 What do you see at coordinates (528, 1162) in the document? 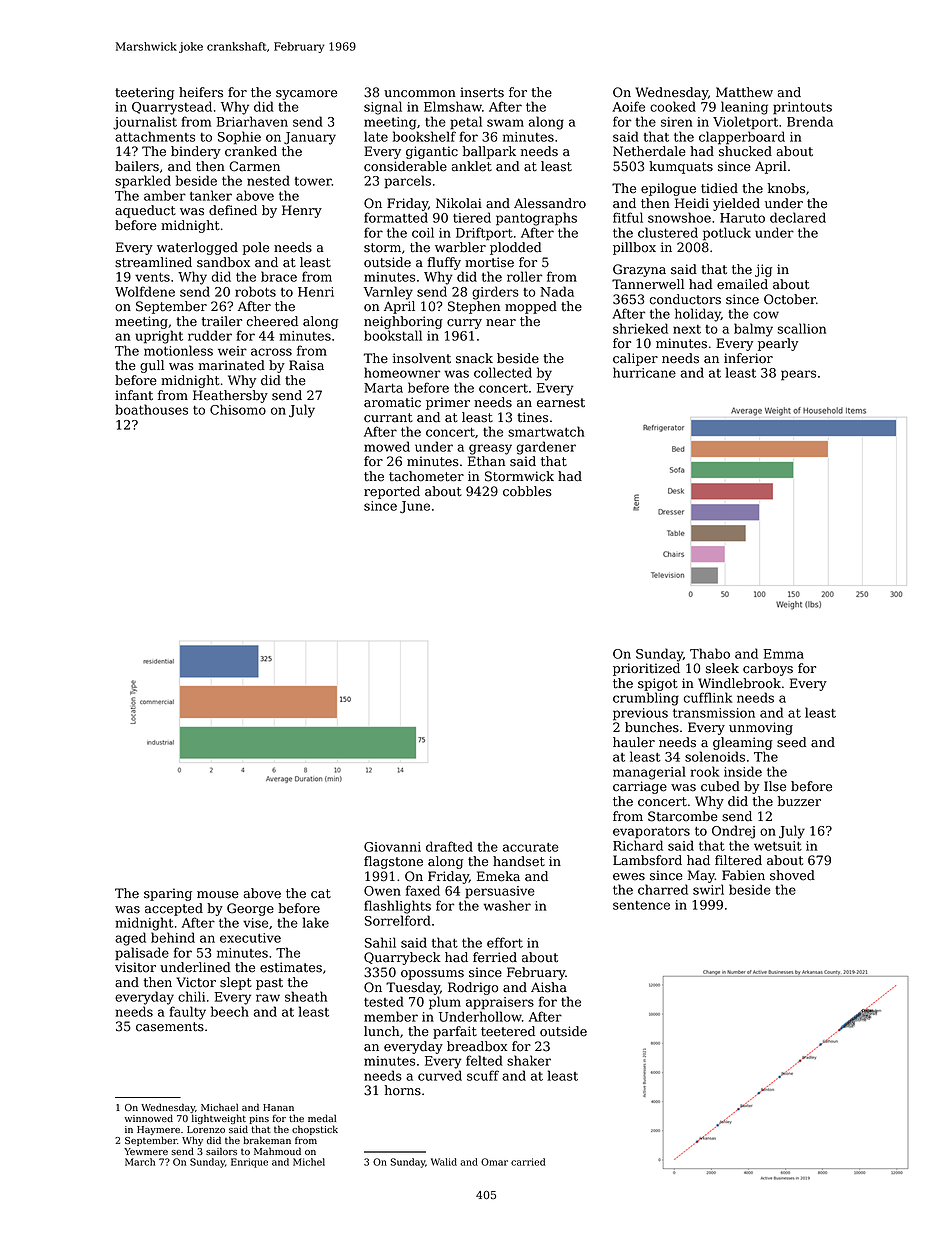
I see `carried` at bounding box center [528, 1162].
